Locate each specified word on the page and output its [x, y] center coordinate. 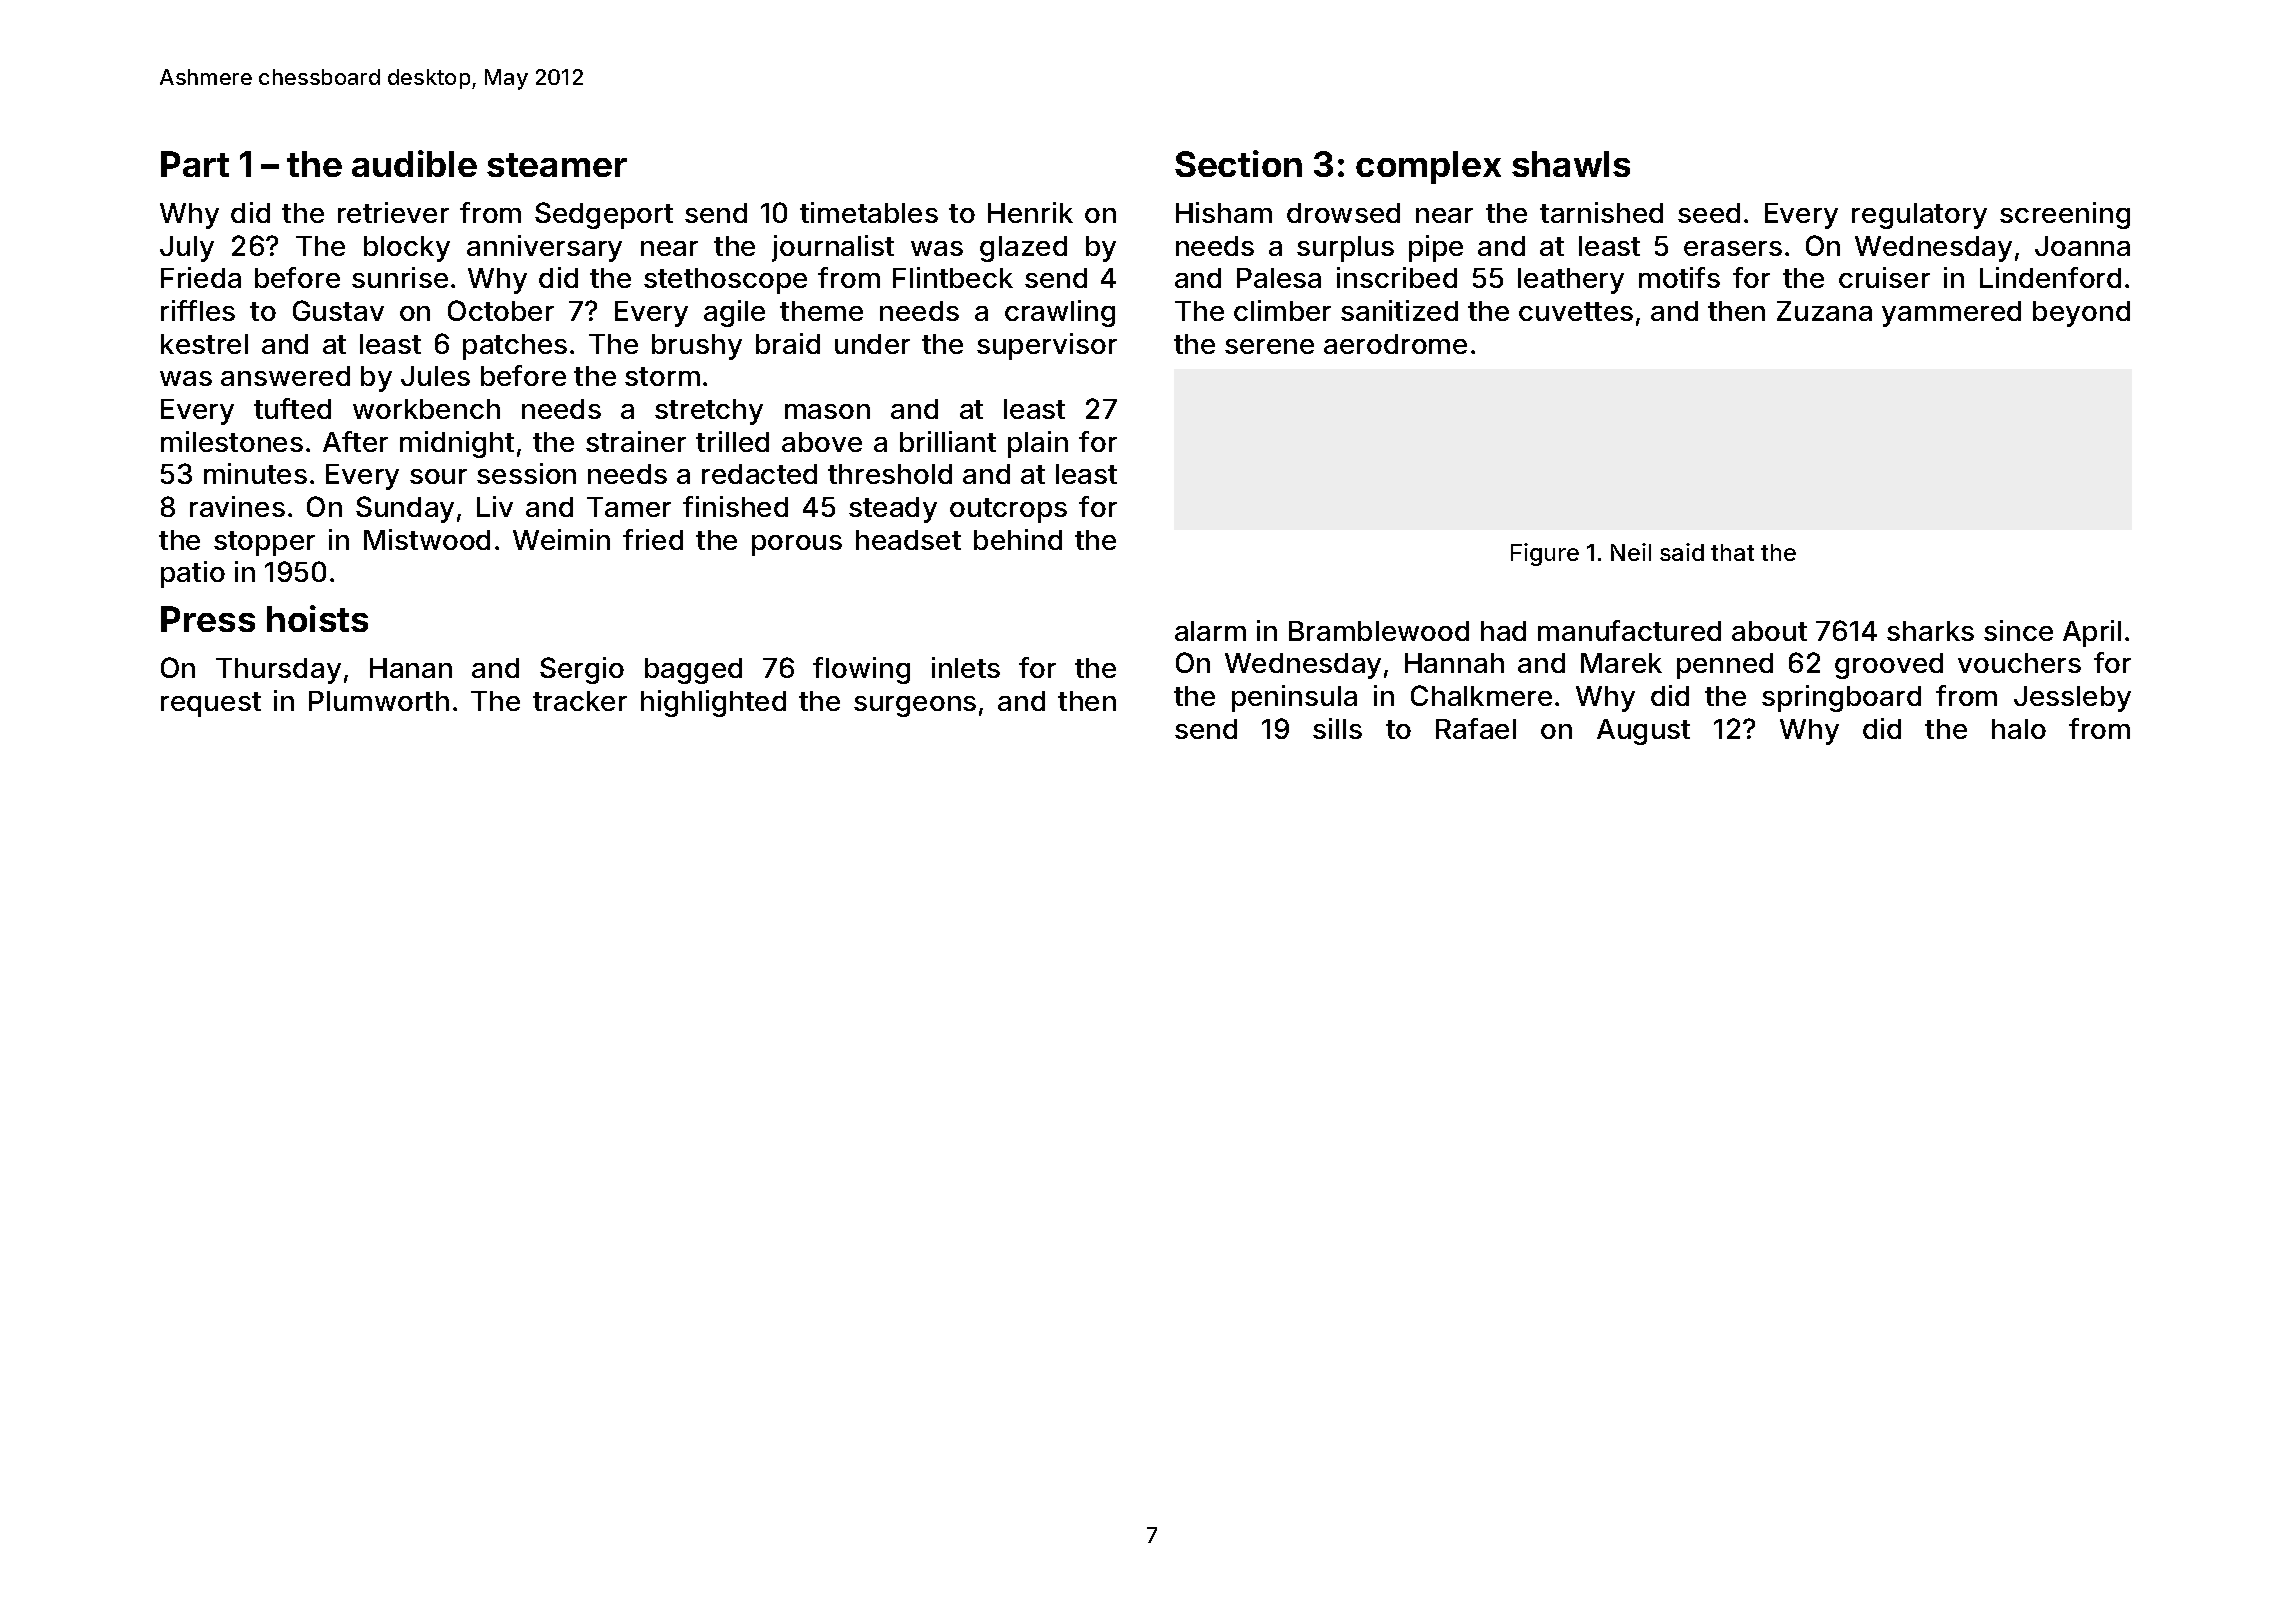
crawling [1060, 313]
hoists [317, 618]
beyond [2081, 314]
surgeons [915, 706]
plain [1038, 444]
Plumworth [379, 701]
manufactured [1629, 630]
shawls [1571, 164]
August [1643, 732]
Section [1238, 163]
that [1732, 552]
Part [195, 164]
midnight [457, 444]
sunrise [400, 277]
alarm [1210, 631]
